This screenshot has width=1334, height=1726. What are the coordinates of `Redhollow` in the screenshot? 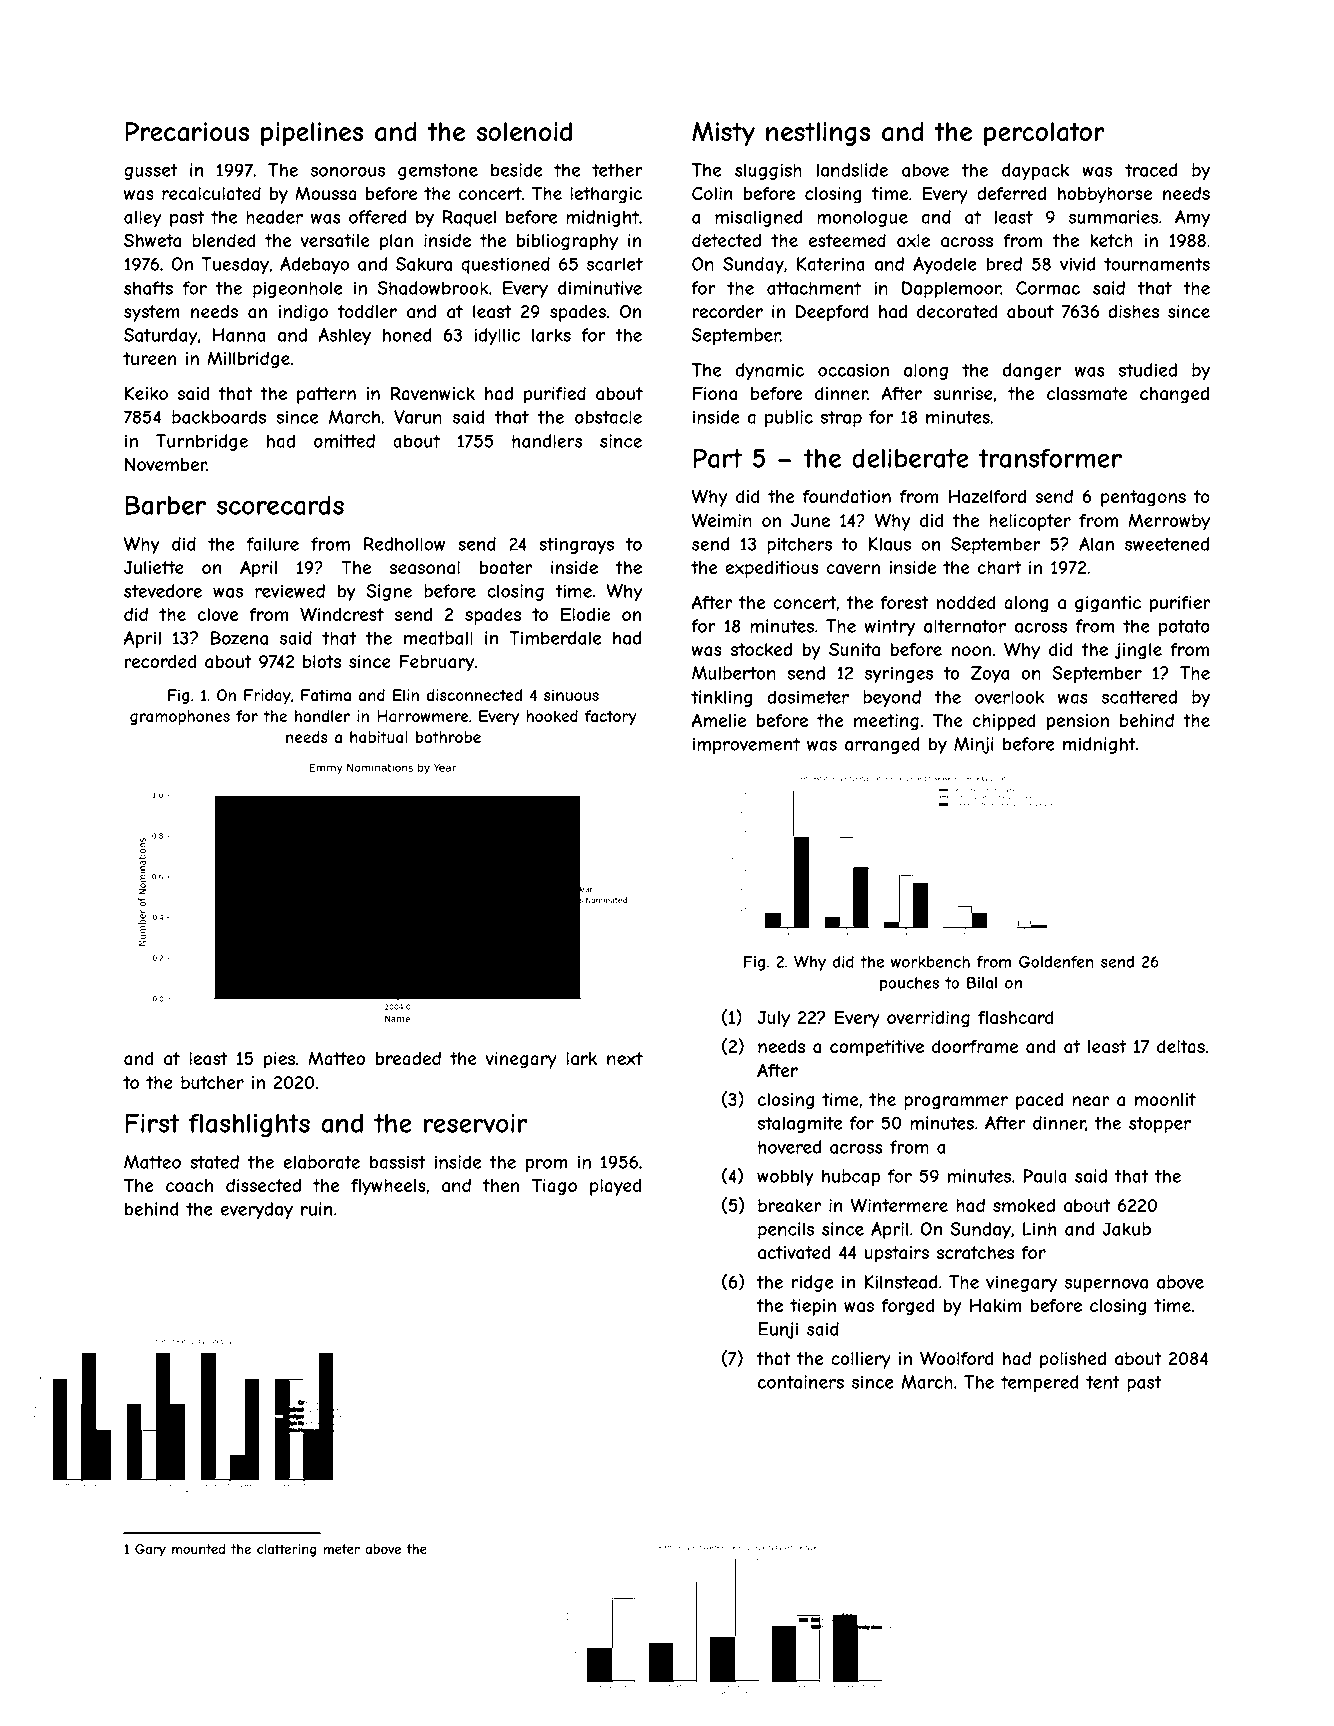 It's located at (404, 544).
